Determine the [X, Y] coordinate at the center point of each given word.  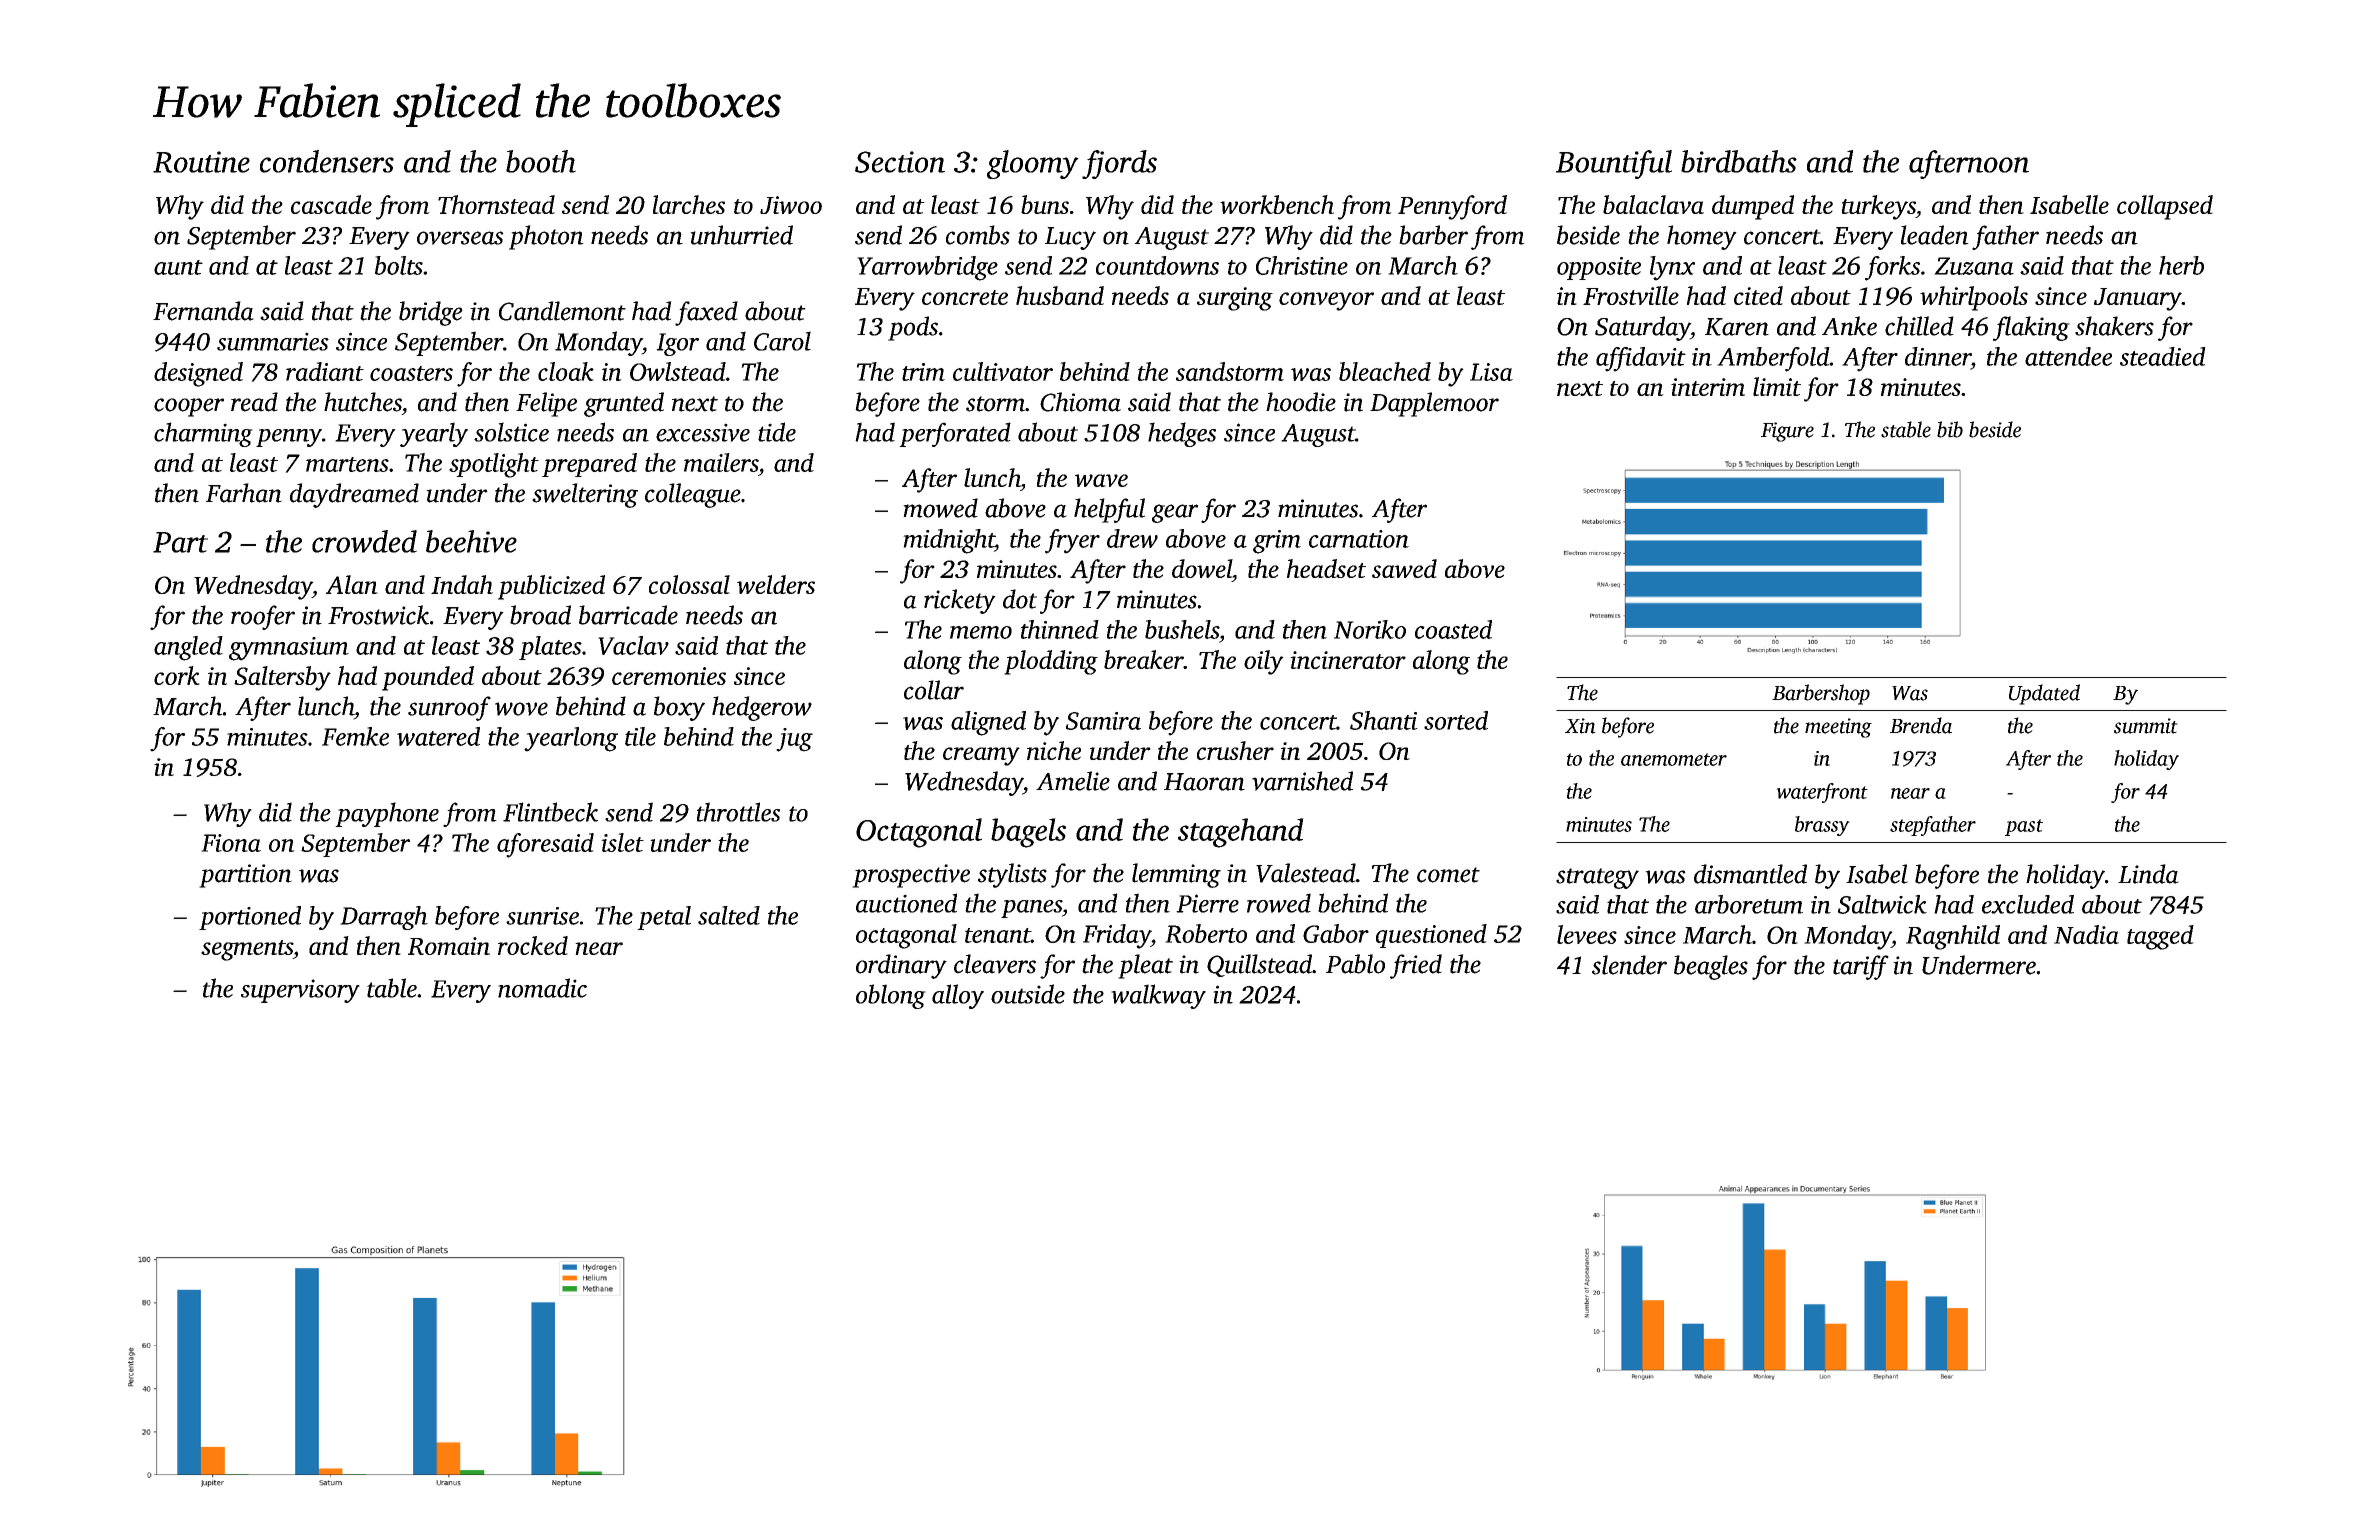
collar [934, 690]
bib [1950, 429]
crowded [364, 541]
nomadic [542, 988]
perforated [955, 434]
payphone [387, 814]
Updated [2044, 694]
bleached [1385, 371]
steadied [2163, 356]
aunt [178, 267]
